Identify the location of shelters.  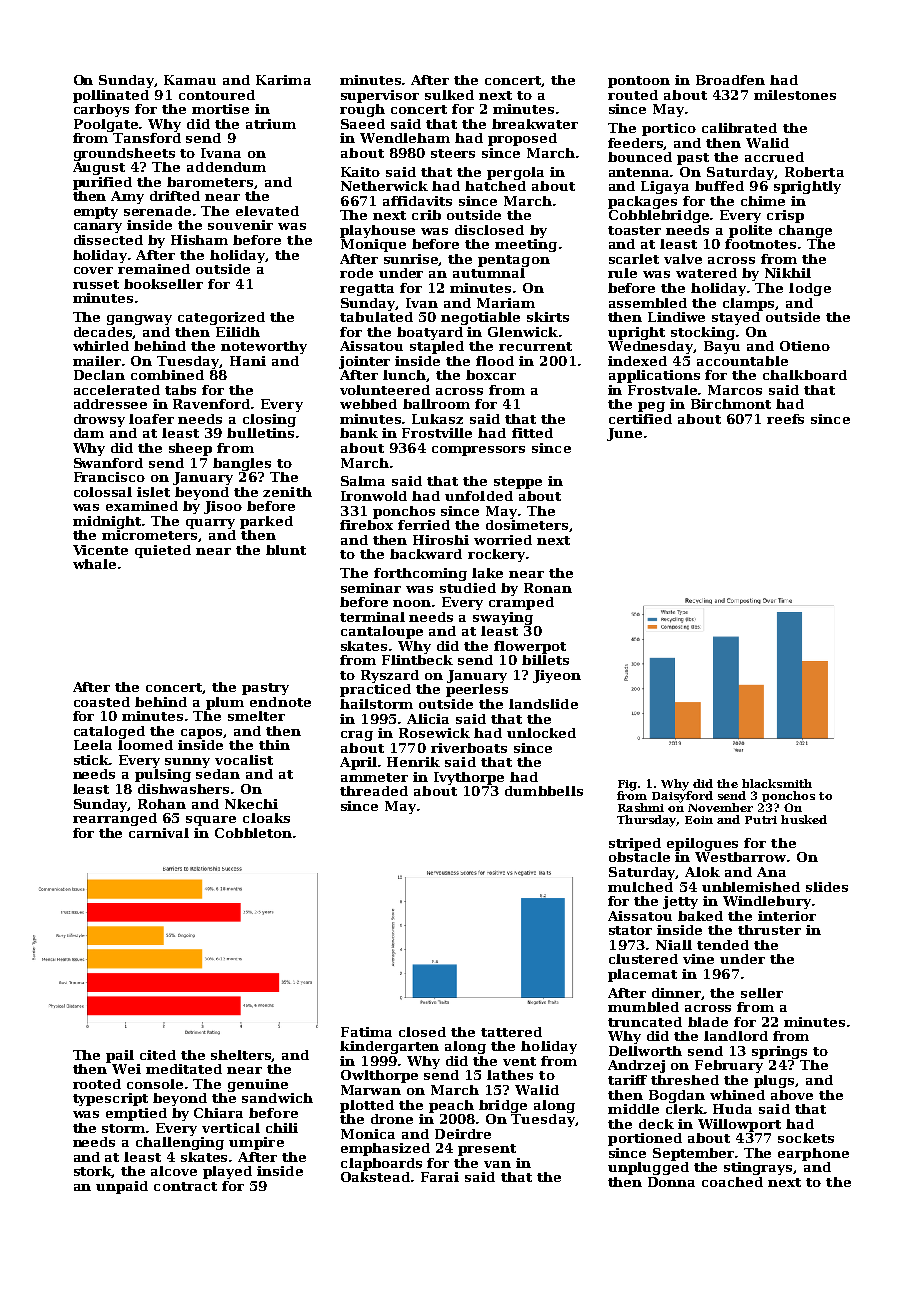
(241, 1056).
